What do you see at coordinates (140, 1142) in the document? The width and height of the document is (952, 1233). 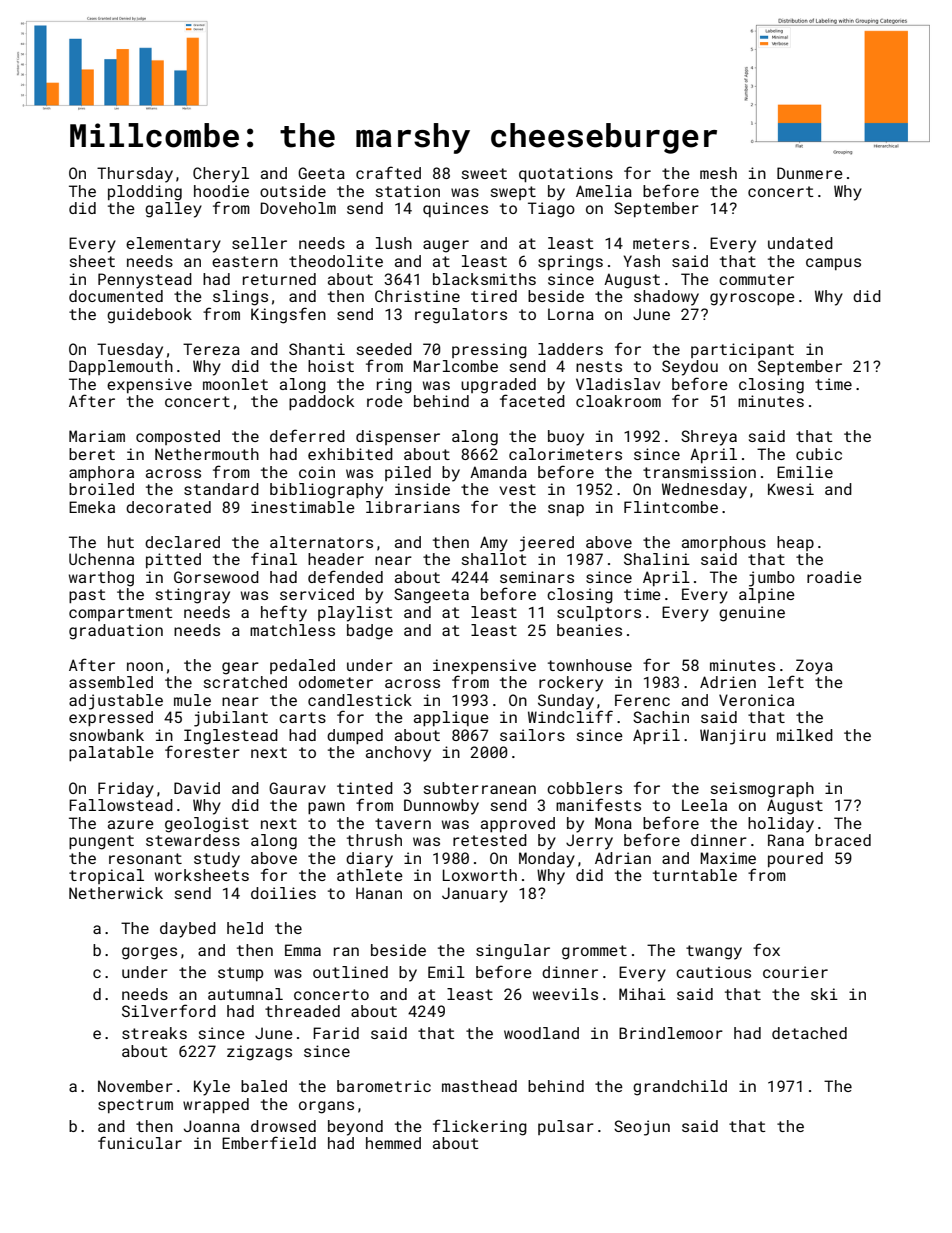 I see `funicular` at bounding box center [140, 1142].
